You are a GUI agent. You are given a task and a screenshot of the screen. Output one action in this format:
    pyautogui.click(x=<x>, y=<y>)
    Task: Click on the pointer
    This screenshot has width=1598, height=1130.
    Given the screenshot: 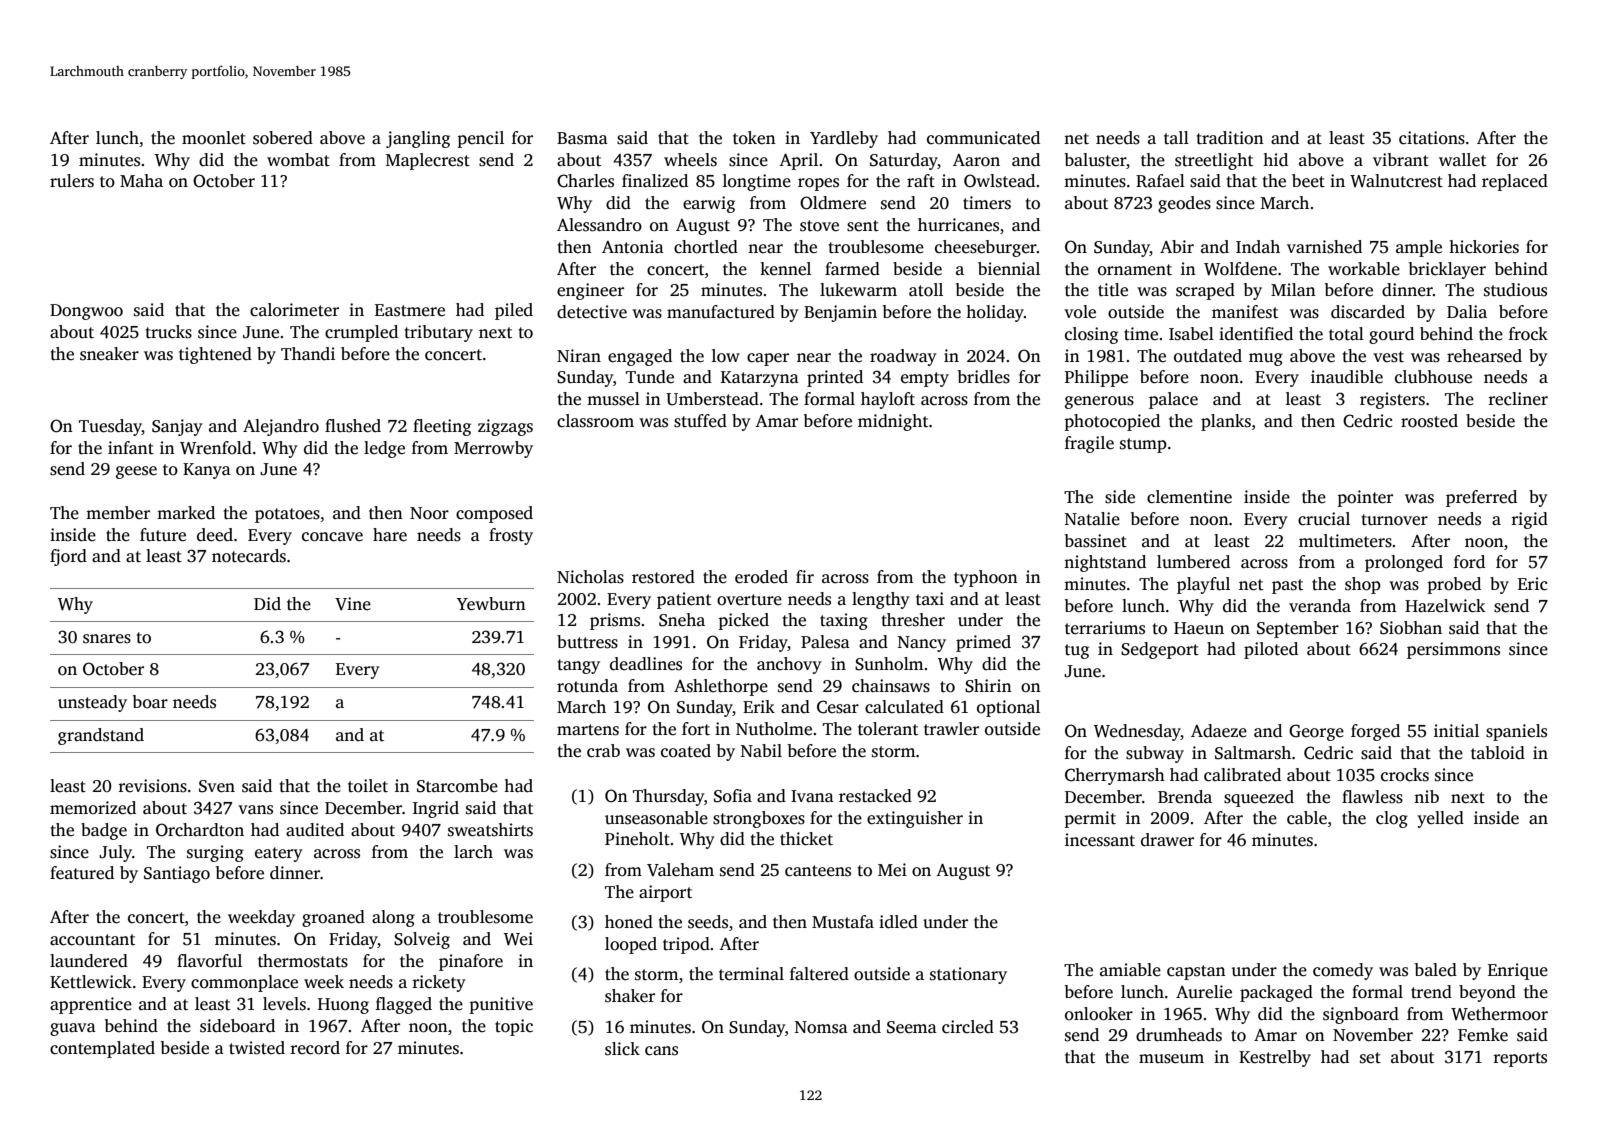 What is the action you would take?
    pyautogui.click(x=1365, y=498)
